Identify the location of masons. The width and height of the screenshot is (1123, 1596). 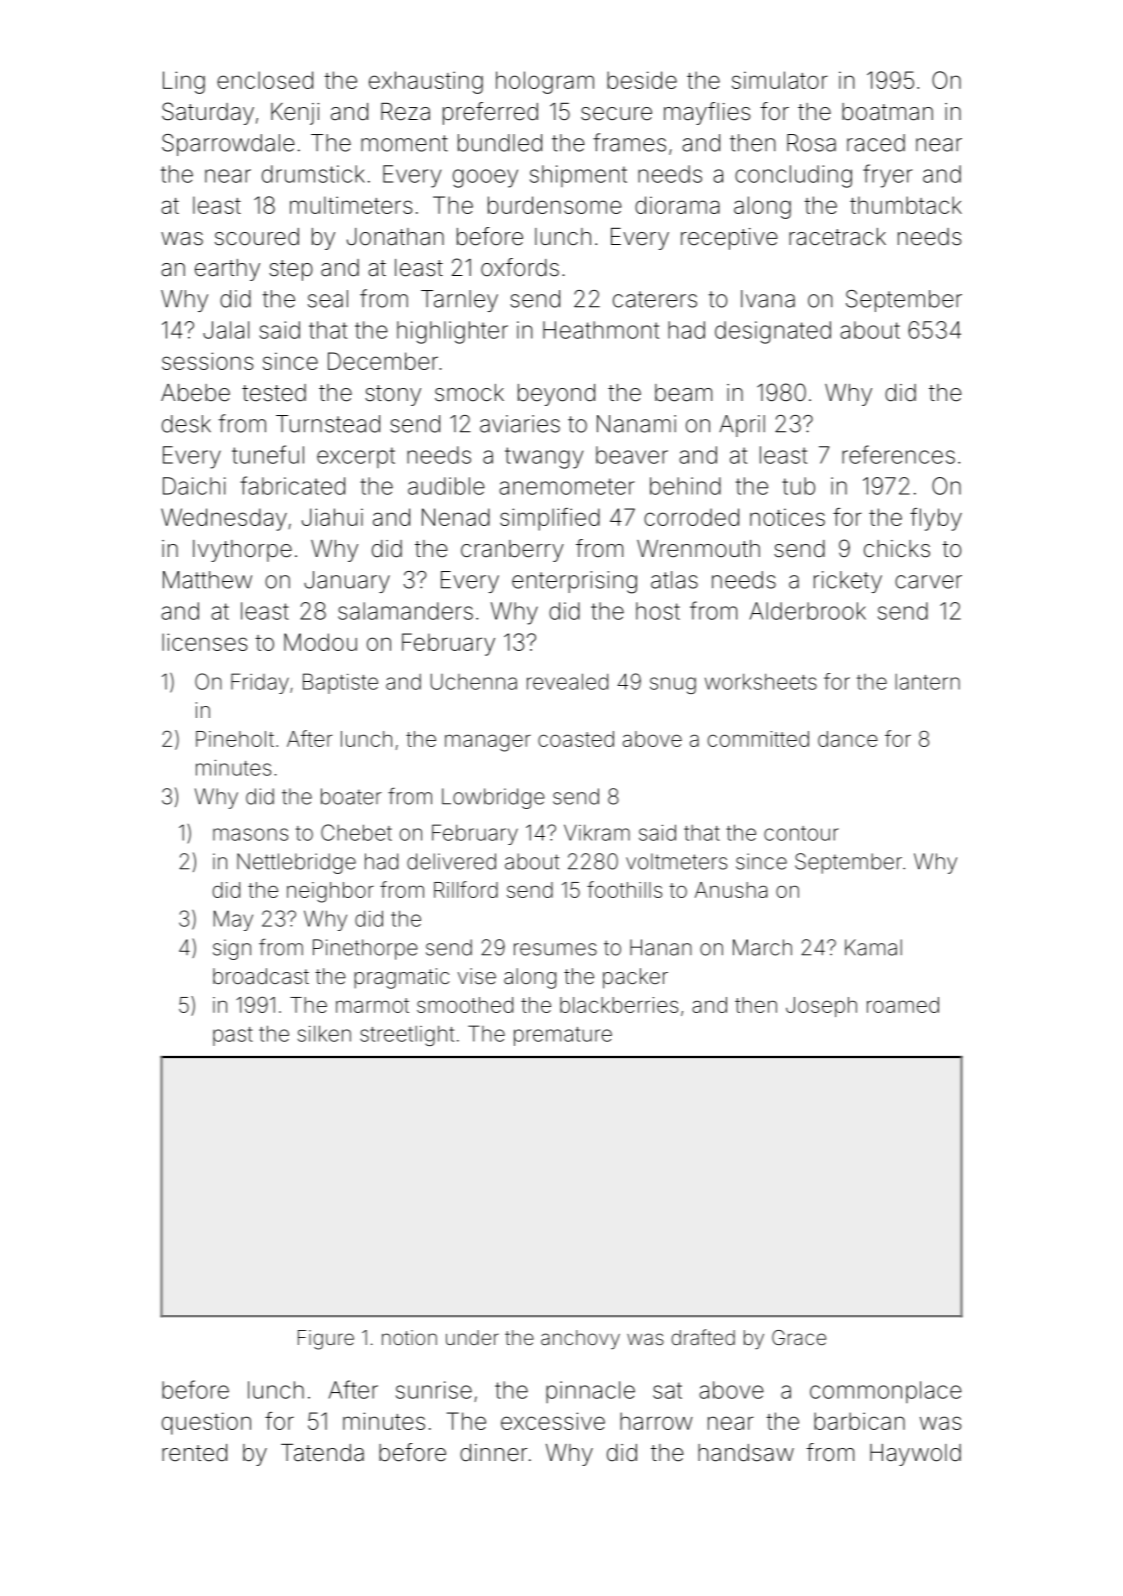
(250, 834).
